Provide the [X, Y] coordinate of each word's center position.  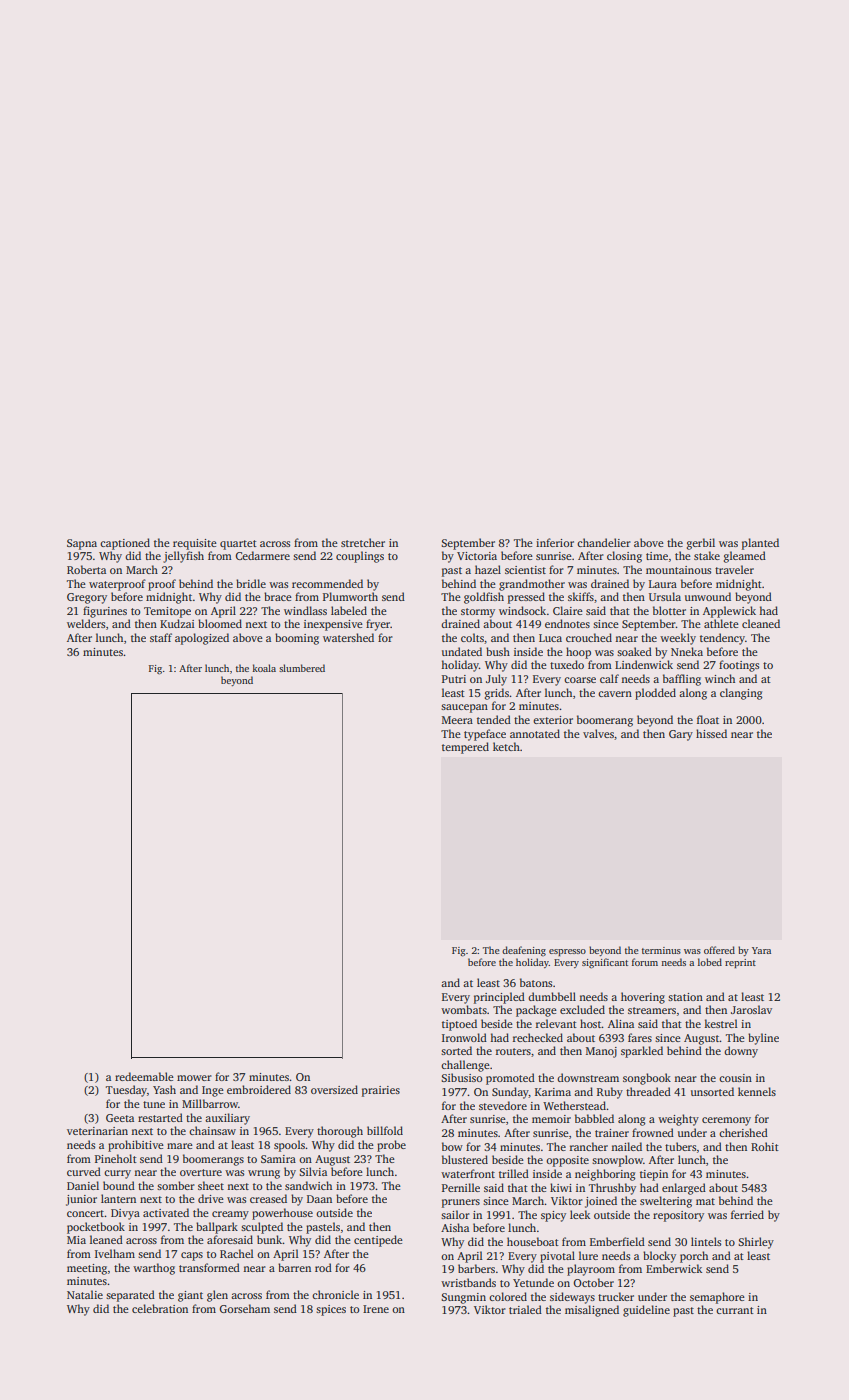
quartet [238, 545]
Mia [76, 1240]
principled [499, 998]
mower [194, 1078]
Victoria [477, 556]
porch [694, 1257]
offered [719, 950]
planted [760, 544]
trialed [525, 1309]
